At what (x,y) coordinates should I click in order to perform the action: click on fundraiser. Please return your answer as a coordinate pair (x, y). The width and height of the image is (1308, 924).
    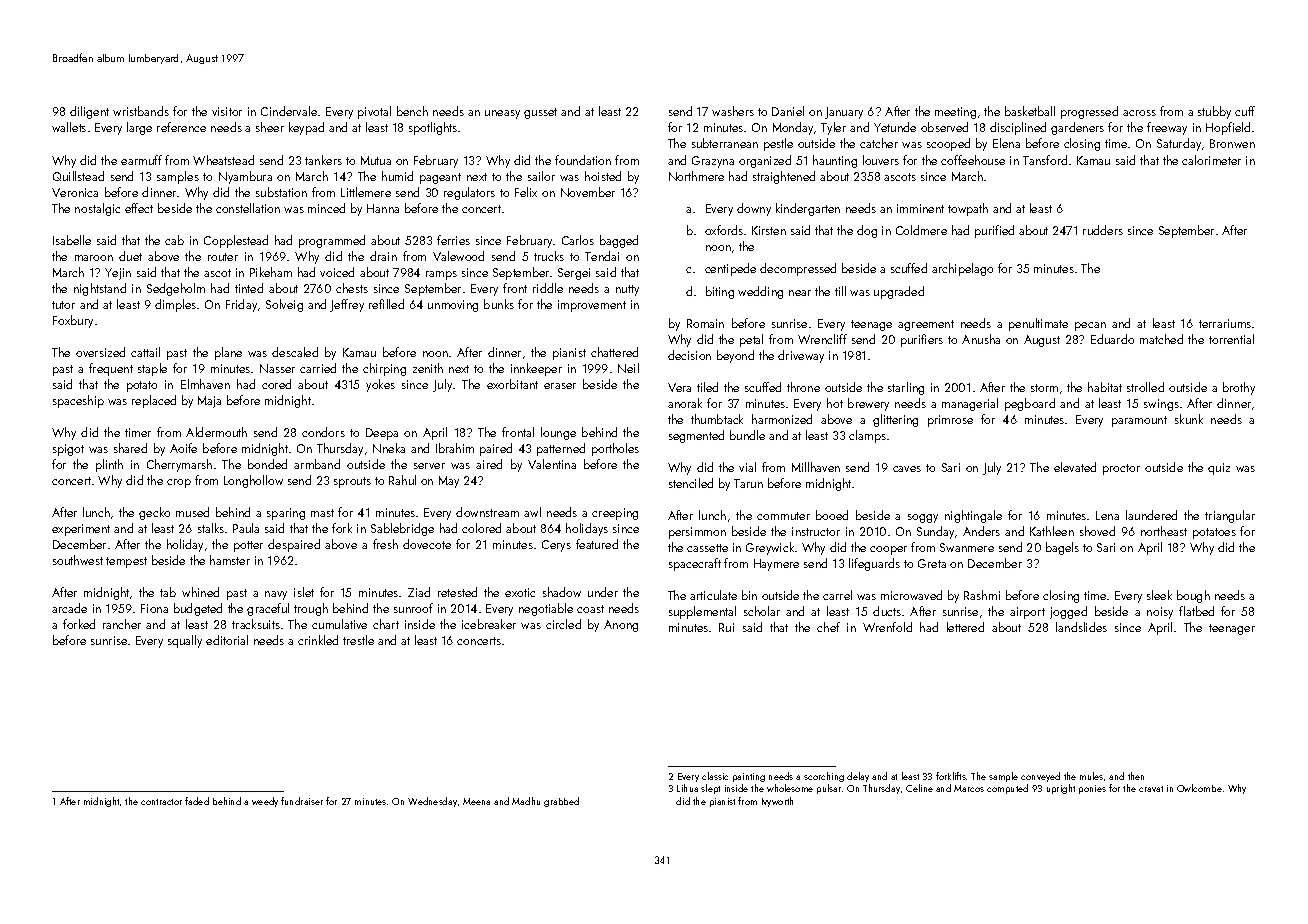
    Looking at the image, I should click on (302, 801).
